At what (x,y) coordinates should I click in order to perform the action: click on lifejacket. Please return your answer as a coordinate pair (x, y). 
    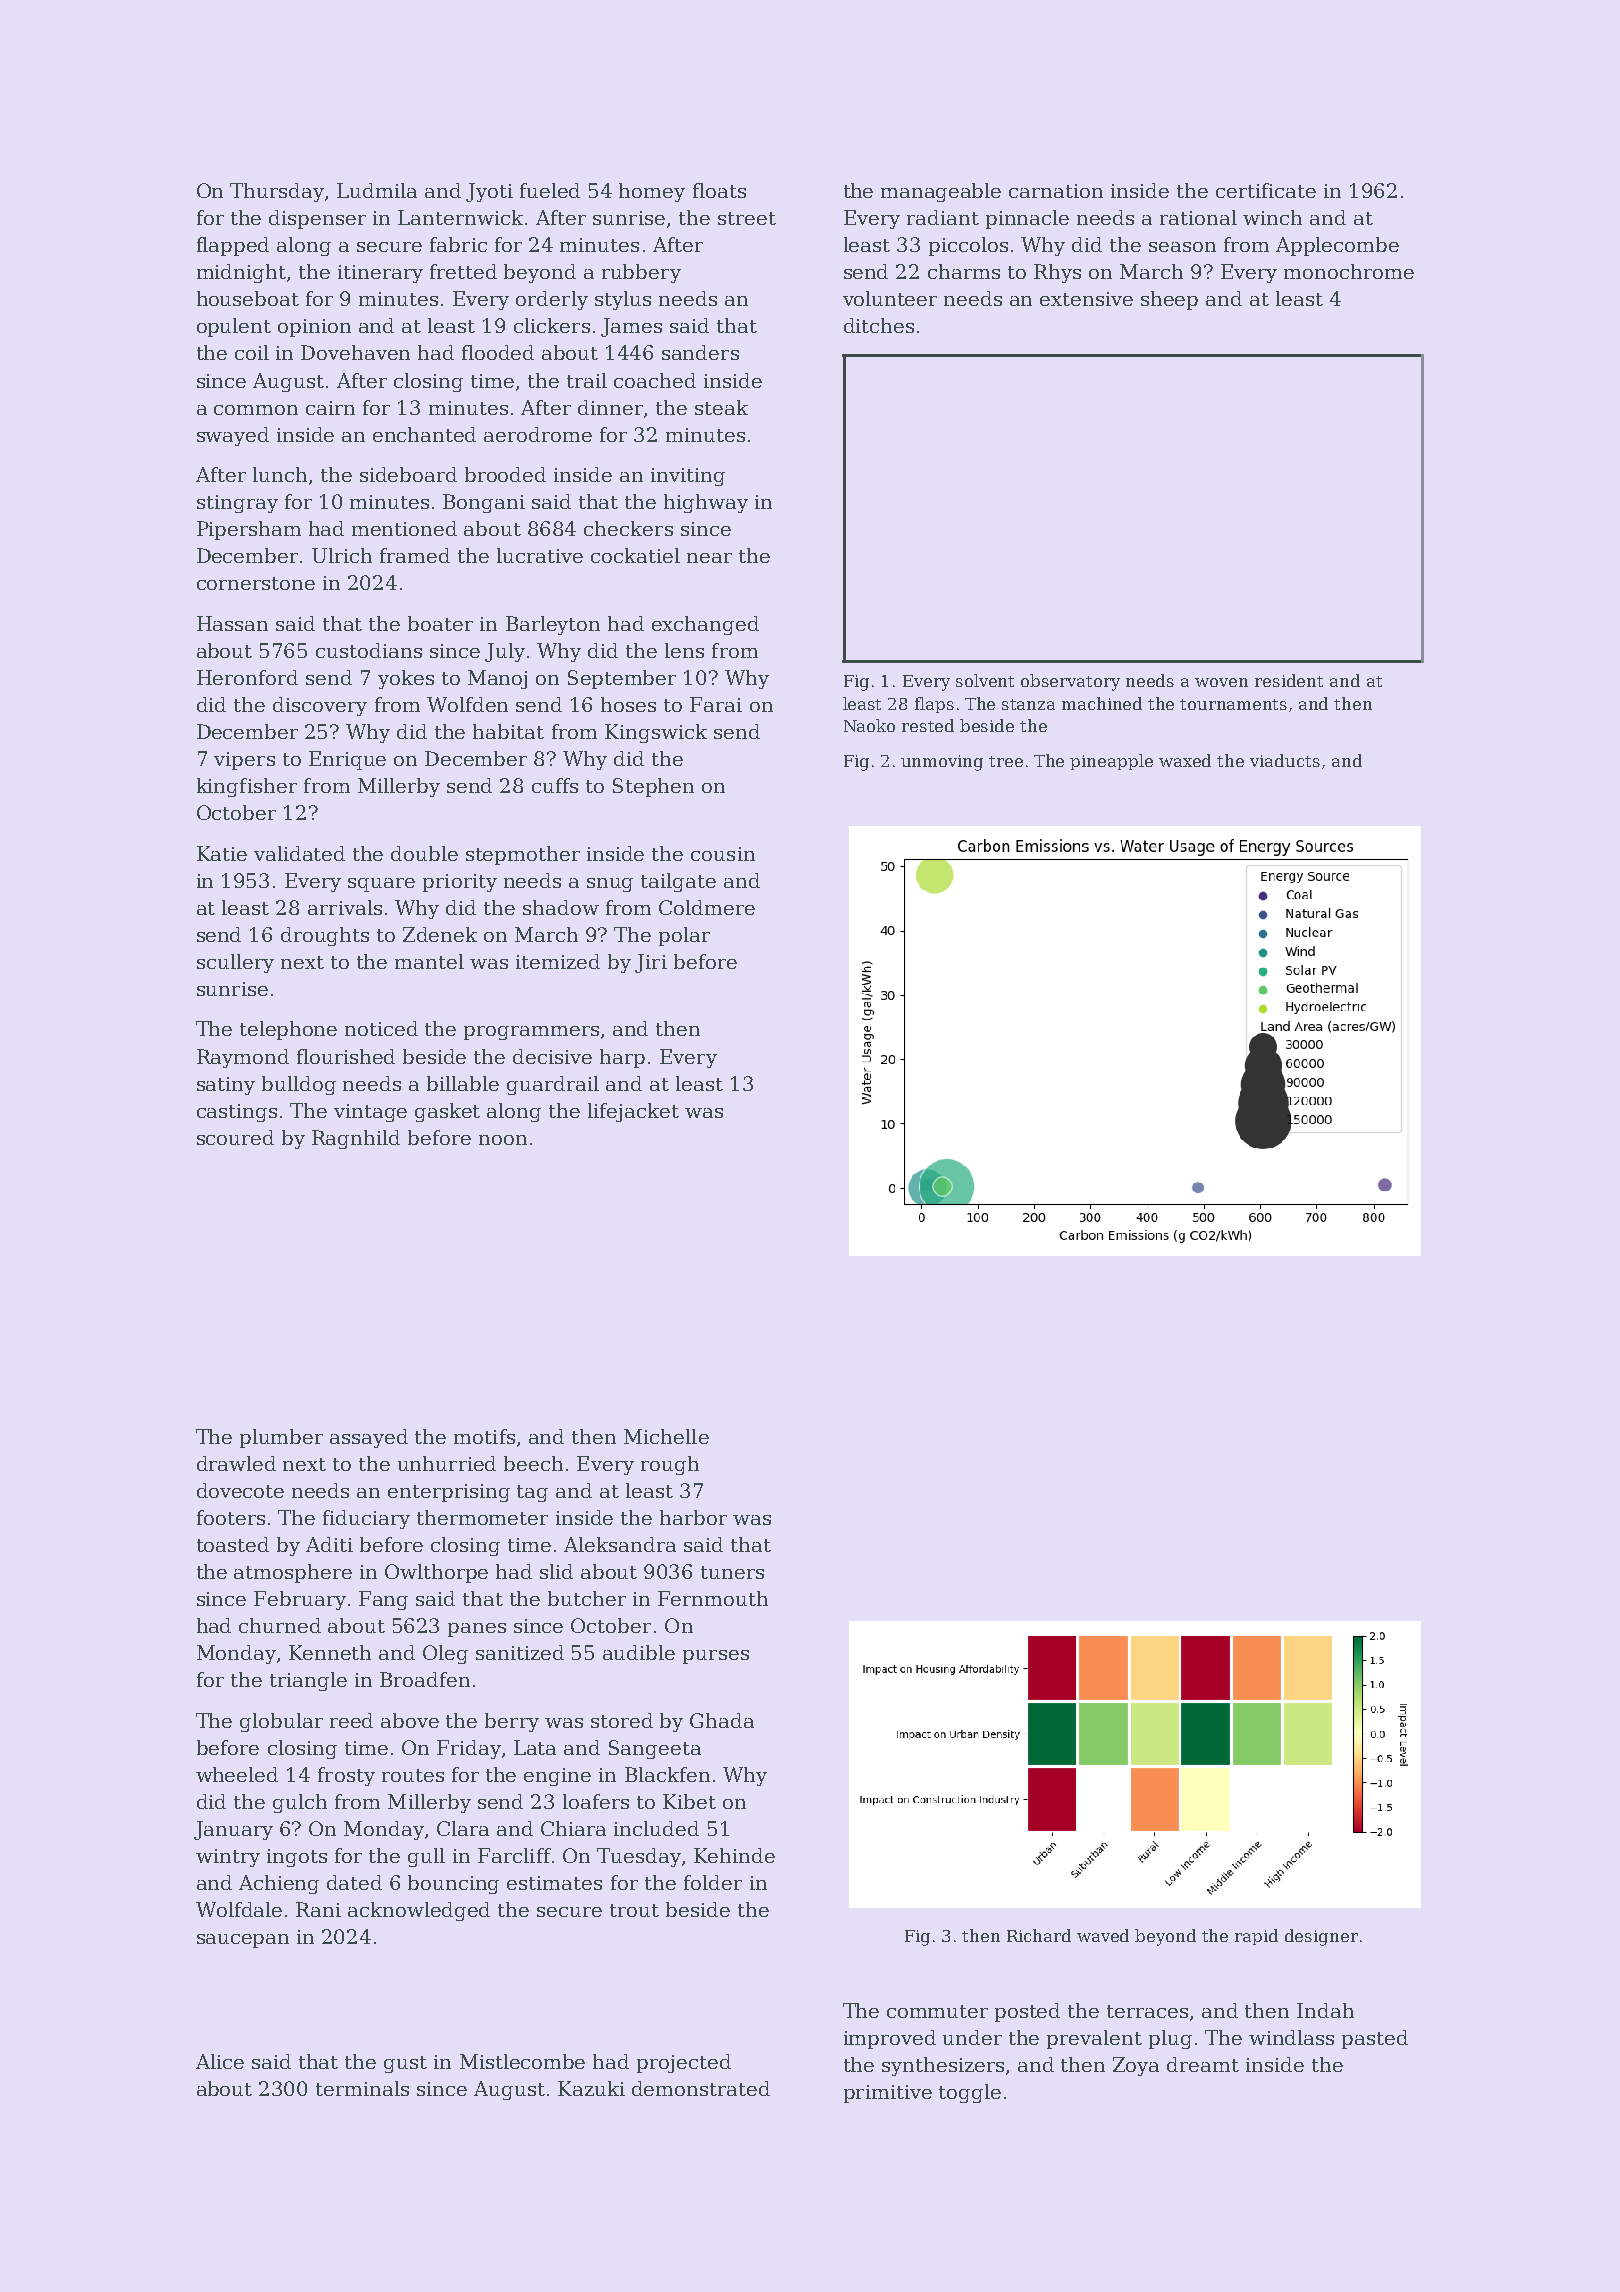
    Looking at the image, I should click on (633, 1112).
